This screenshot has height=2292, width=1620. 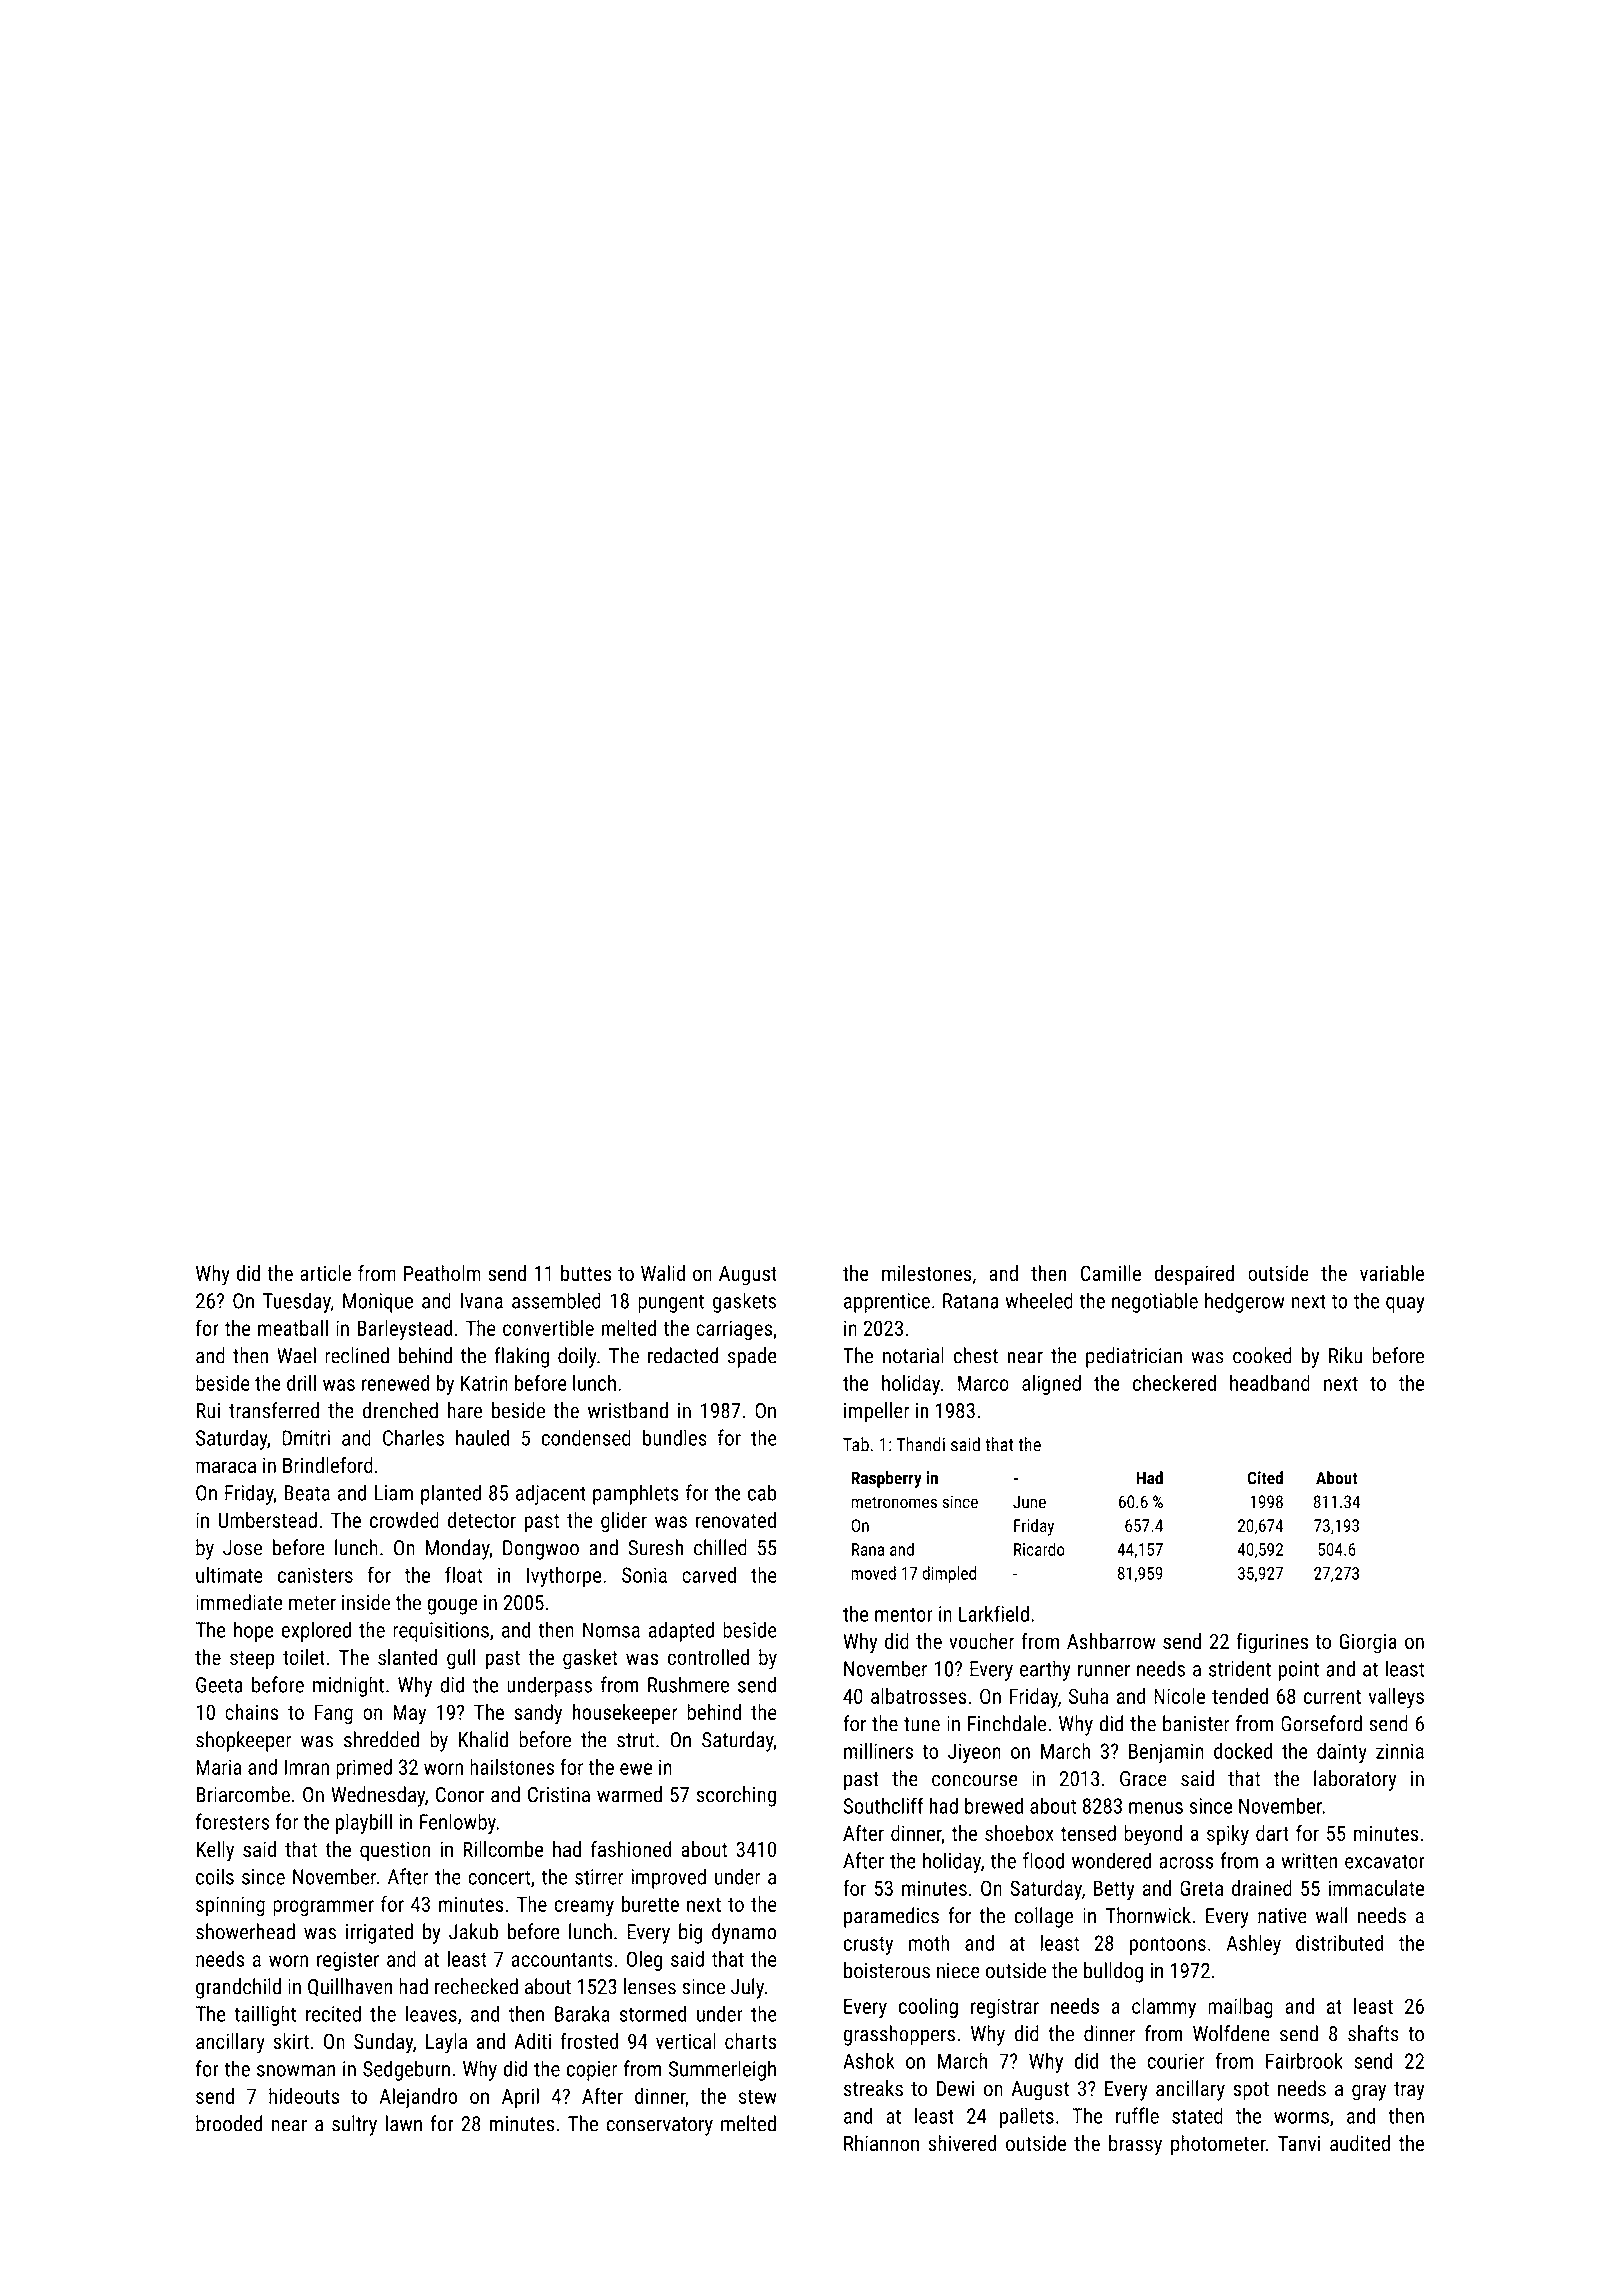 What do you see at coordinates (887, 1970) in the screenshot?
I see `boisterous` at bounding box center [887, 1970].
